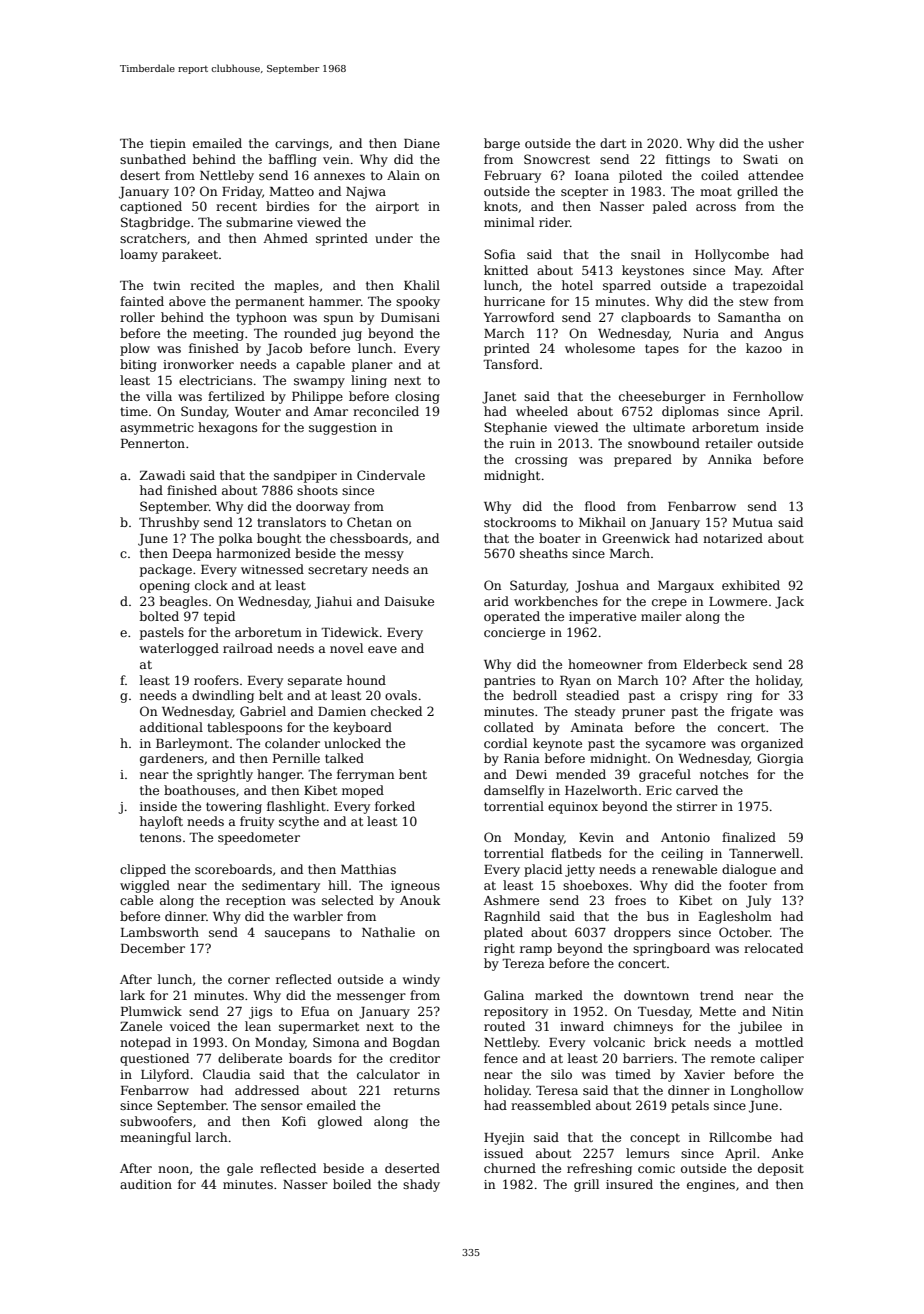  Describe the element at coordinates (315, 1011) in the screenshot. I see `Efua` at that location.
